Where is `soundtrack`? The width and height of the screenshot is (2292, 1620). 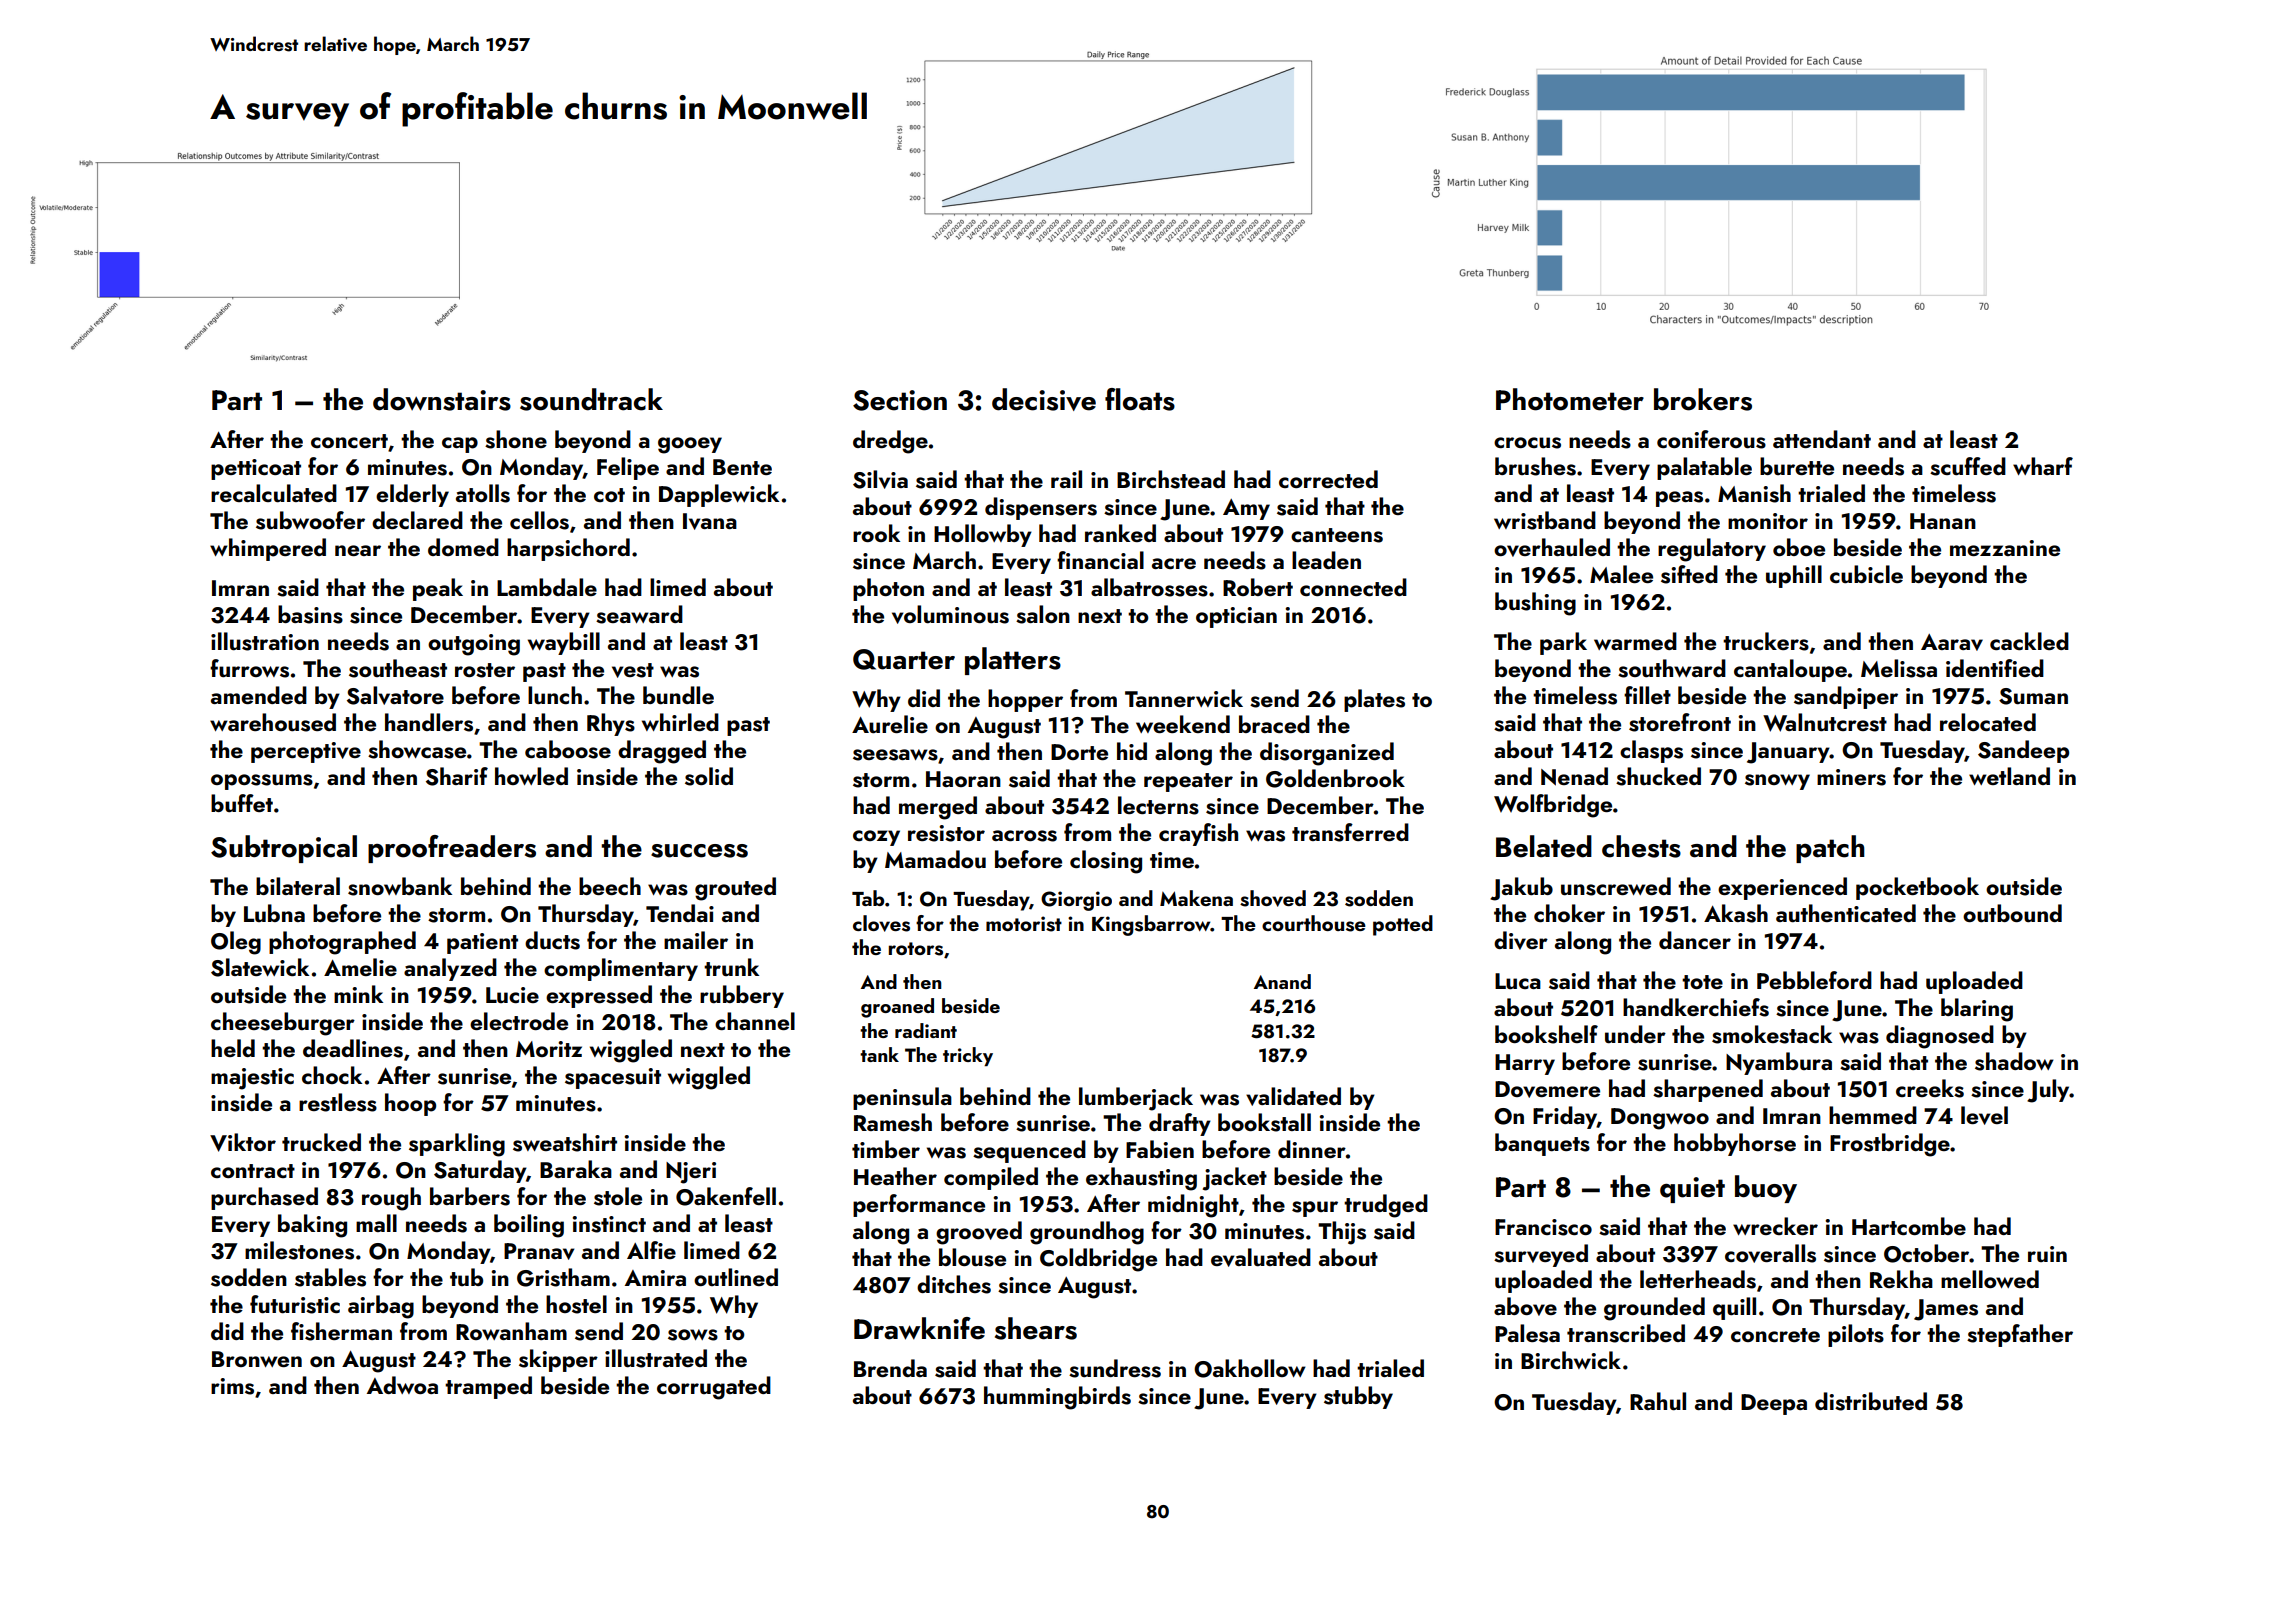 soundtrack is located at coordinates (591, 399).
